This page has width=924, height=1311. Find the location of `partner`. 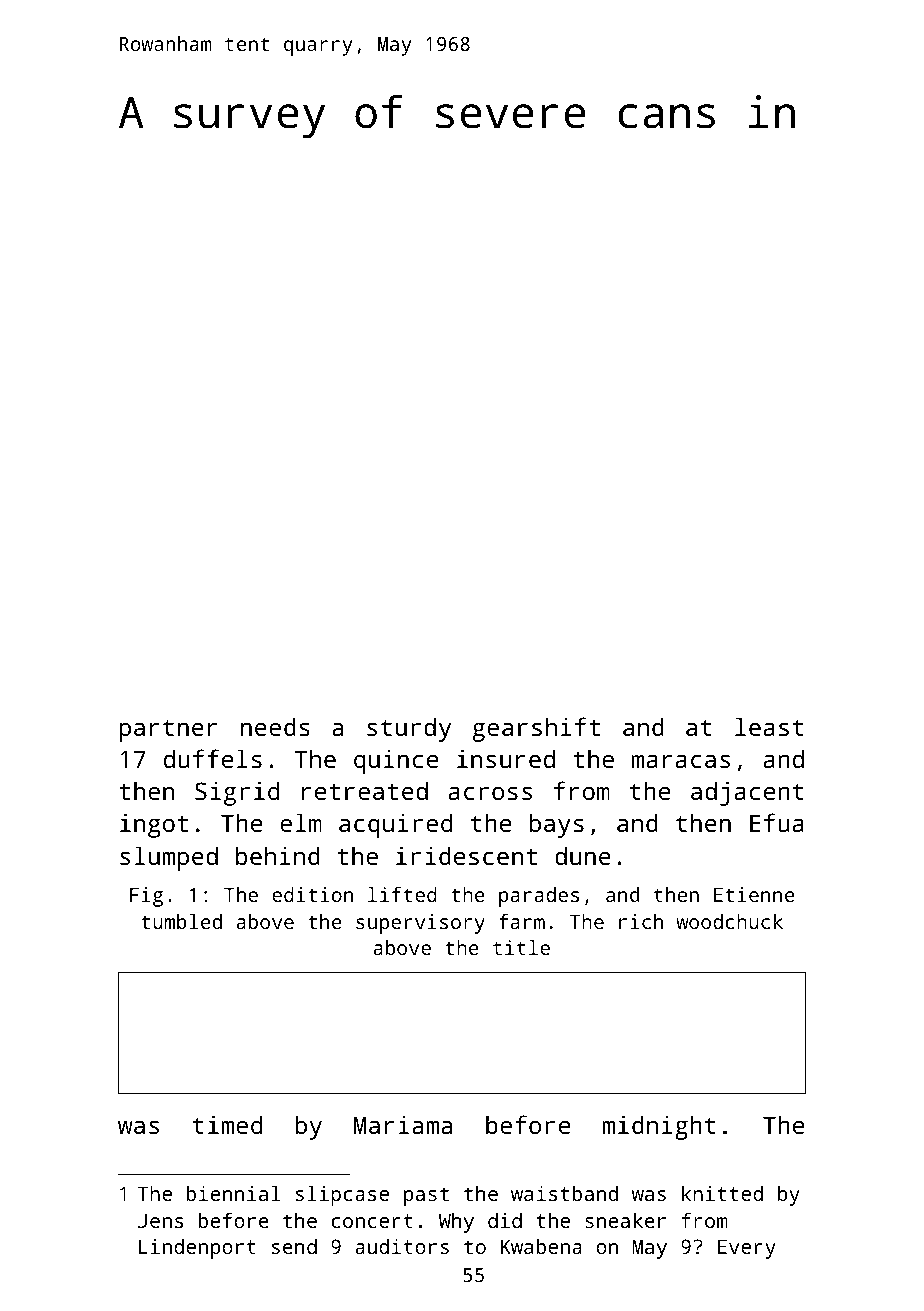

partner is located at coordinates (169, 730).
